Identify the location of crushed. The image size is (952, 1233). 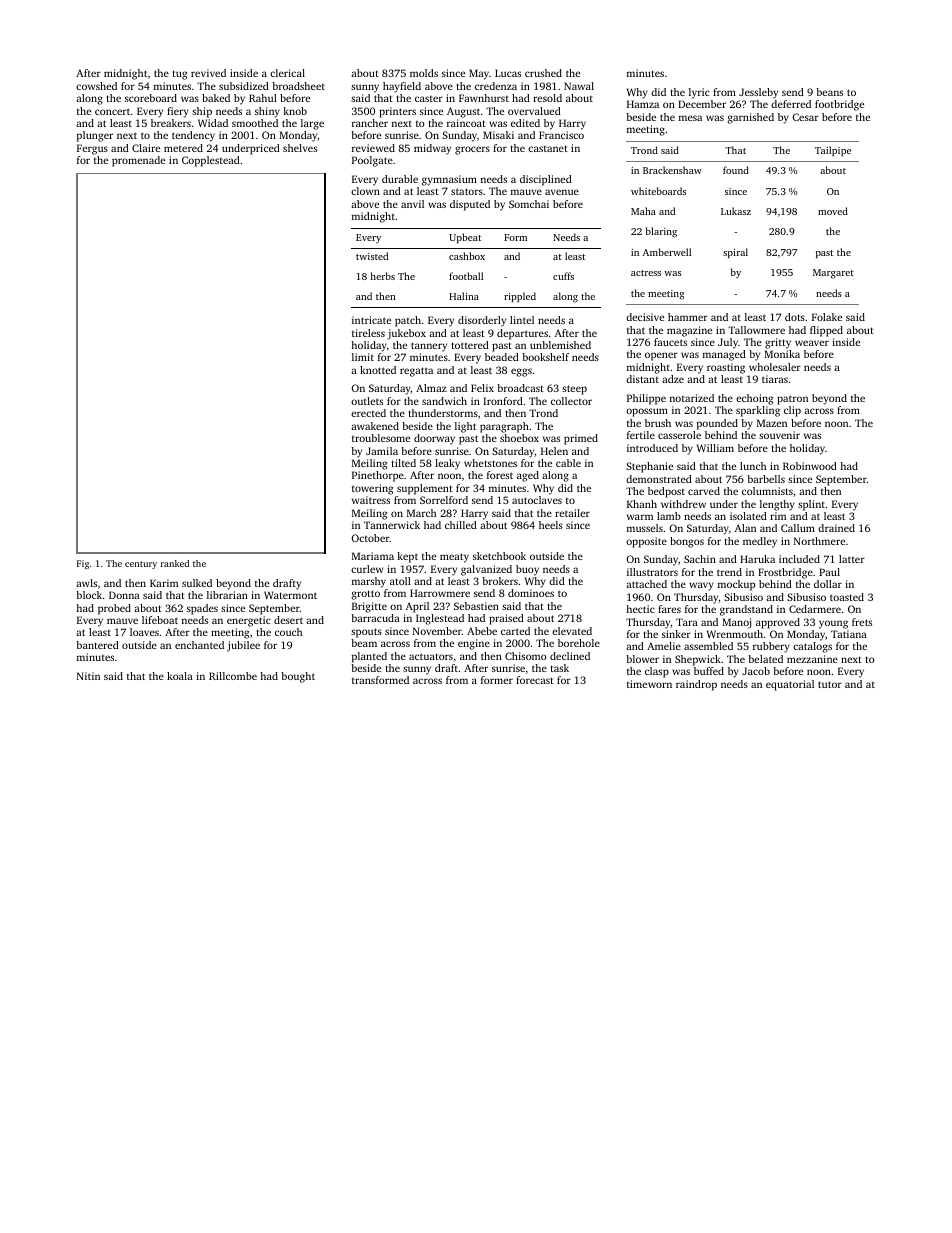
(543, 73).
